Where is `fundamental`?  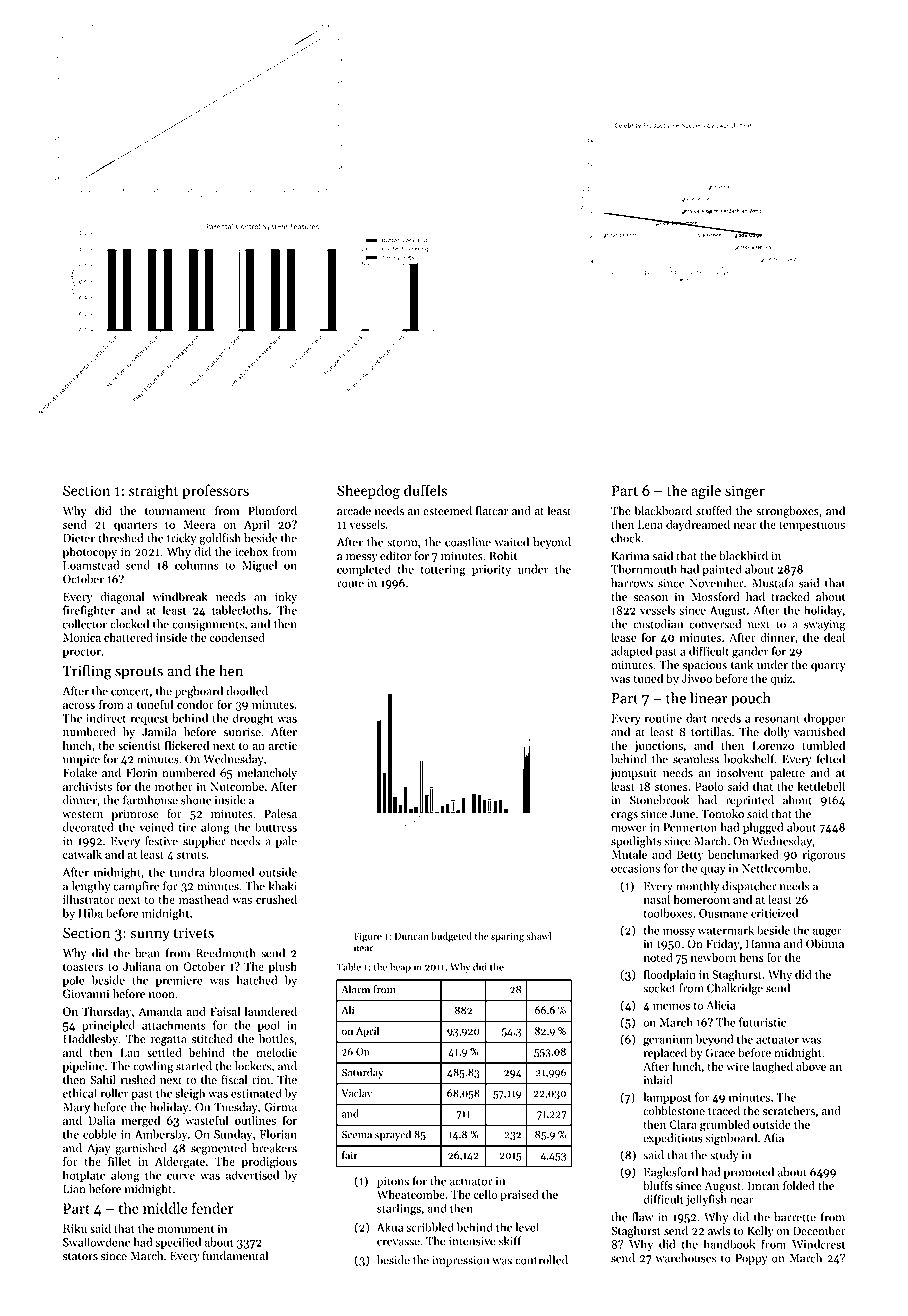 fundamental is located at coordinates (235, 1256).
